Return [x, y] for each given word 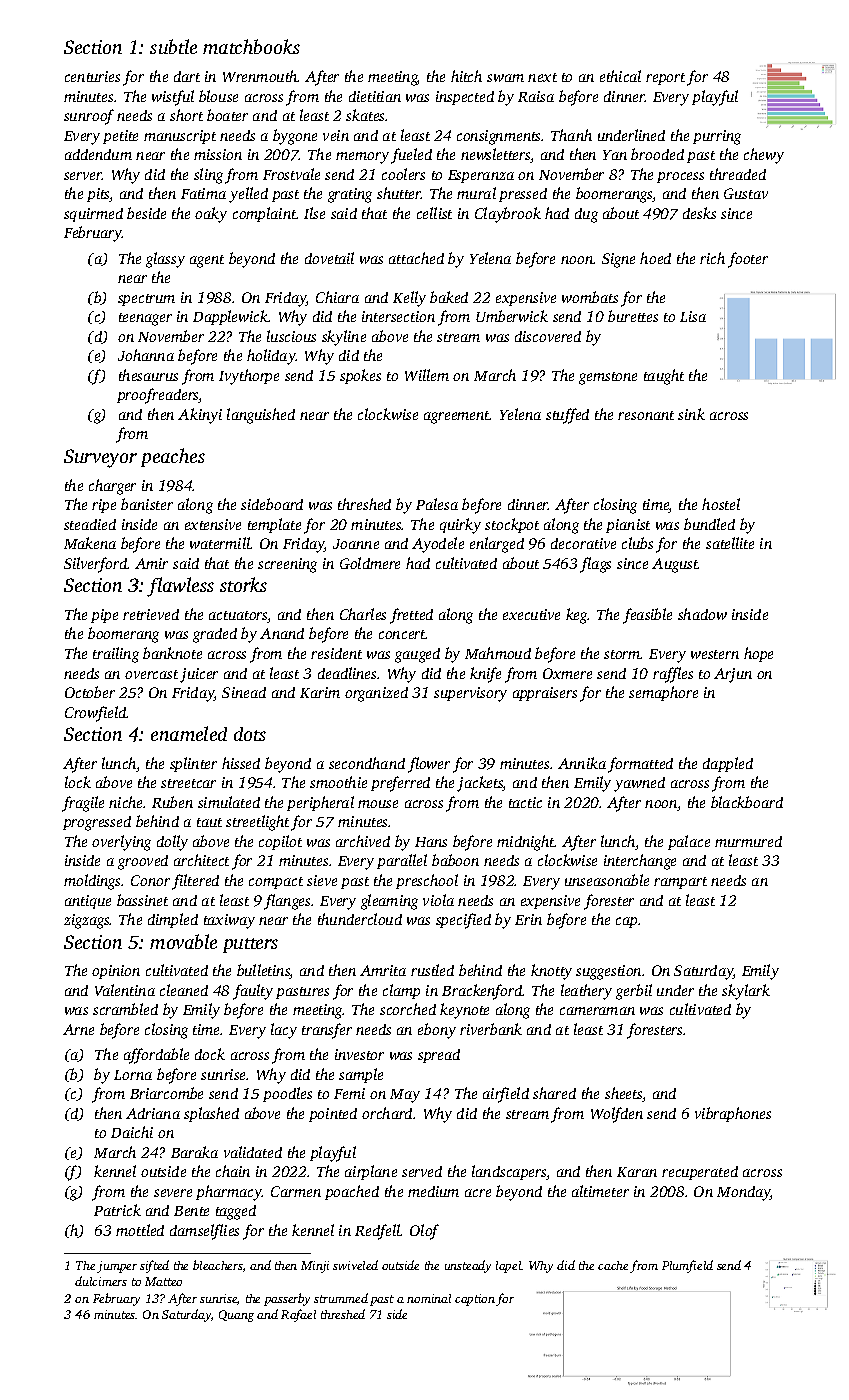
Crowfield [96, 714]
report [665, 79]
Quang [236, 1316]
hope [758, 654]
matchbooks [251, 46]
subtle [173, 46]
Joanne [356, 544]
